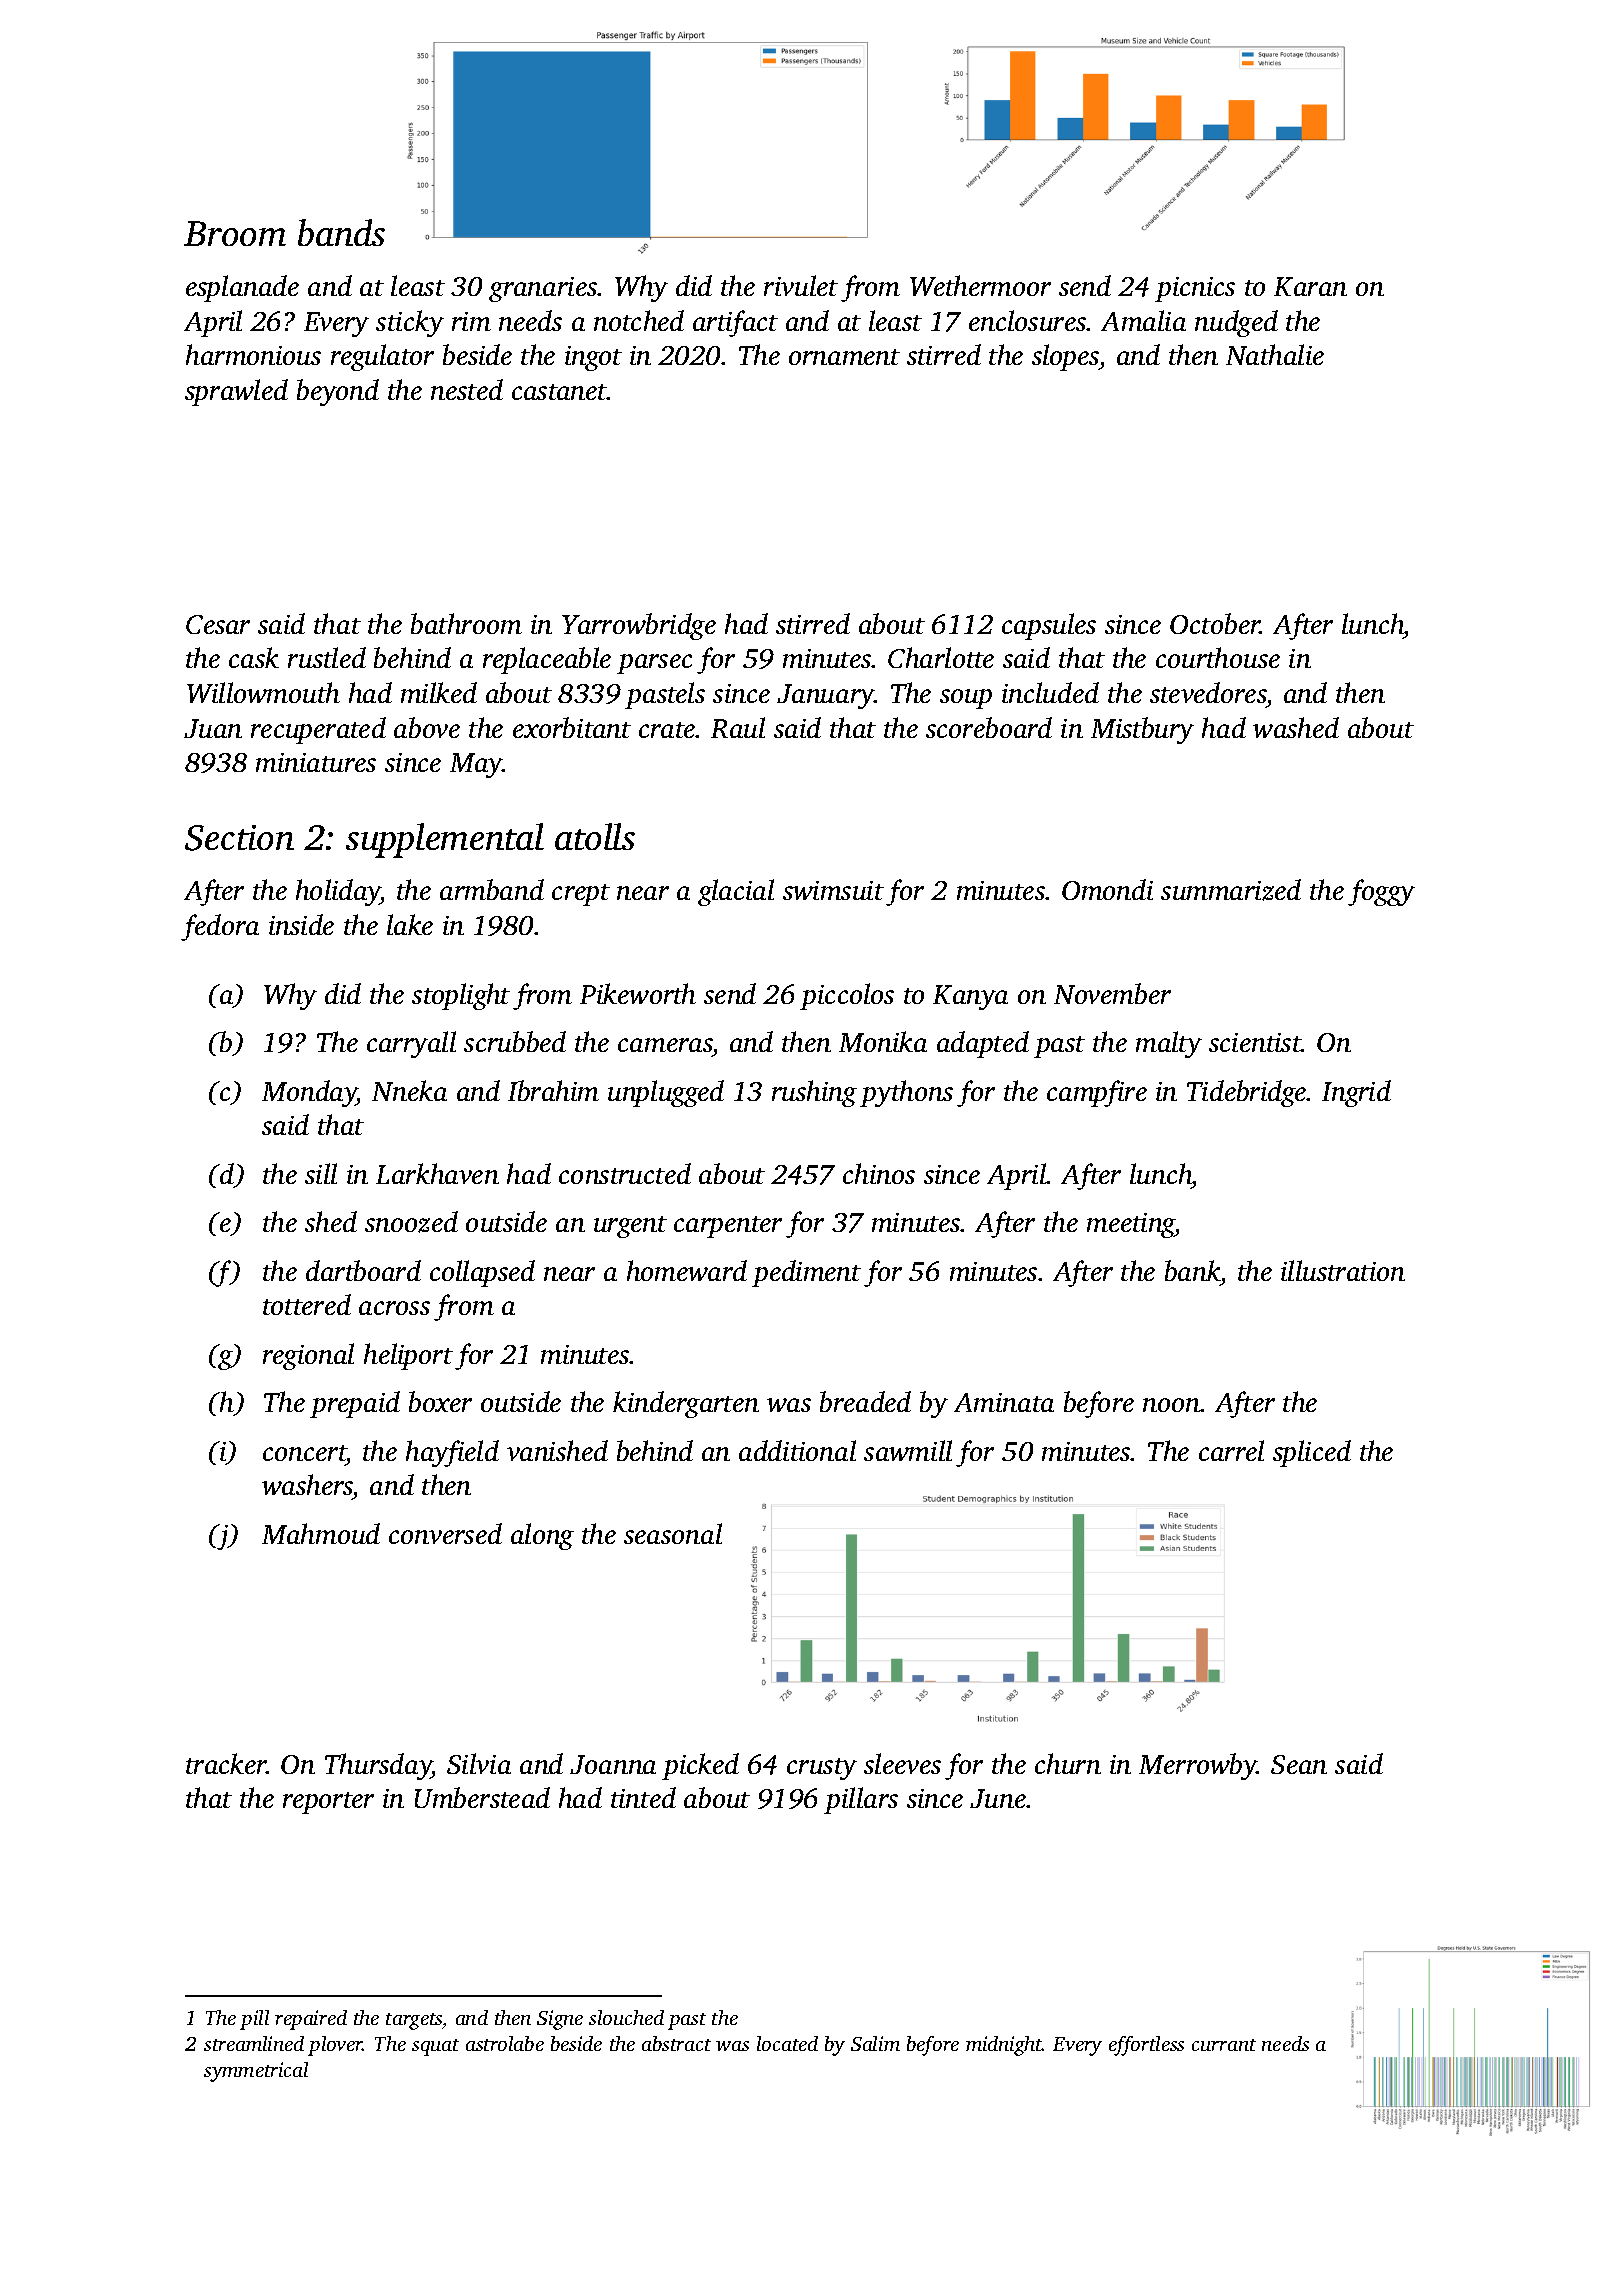  Describe the element at coordinates (613, 1764) in the document. I see `Joanna` at that location.
